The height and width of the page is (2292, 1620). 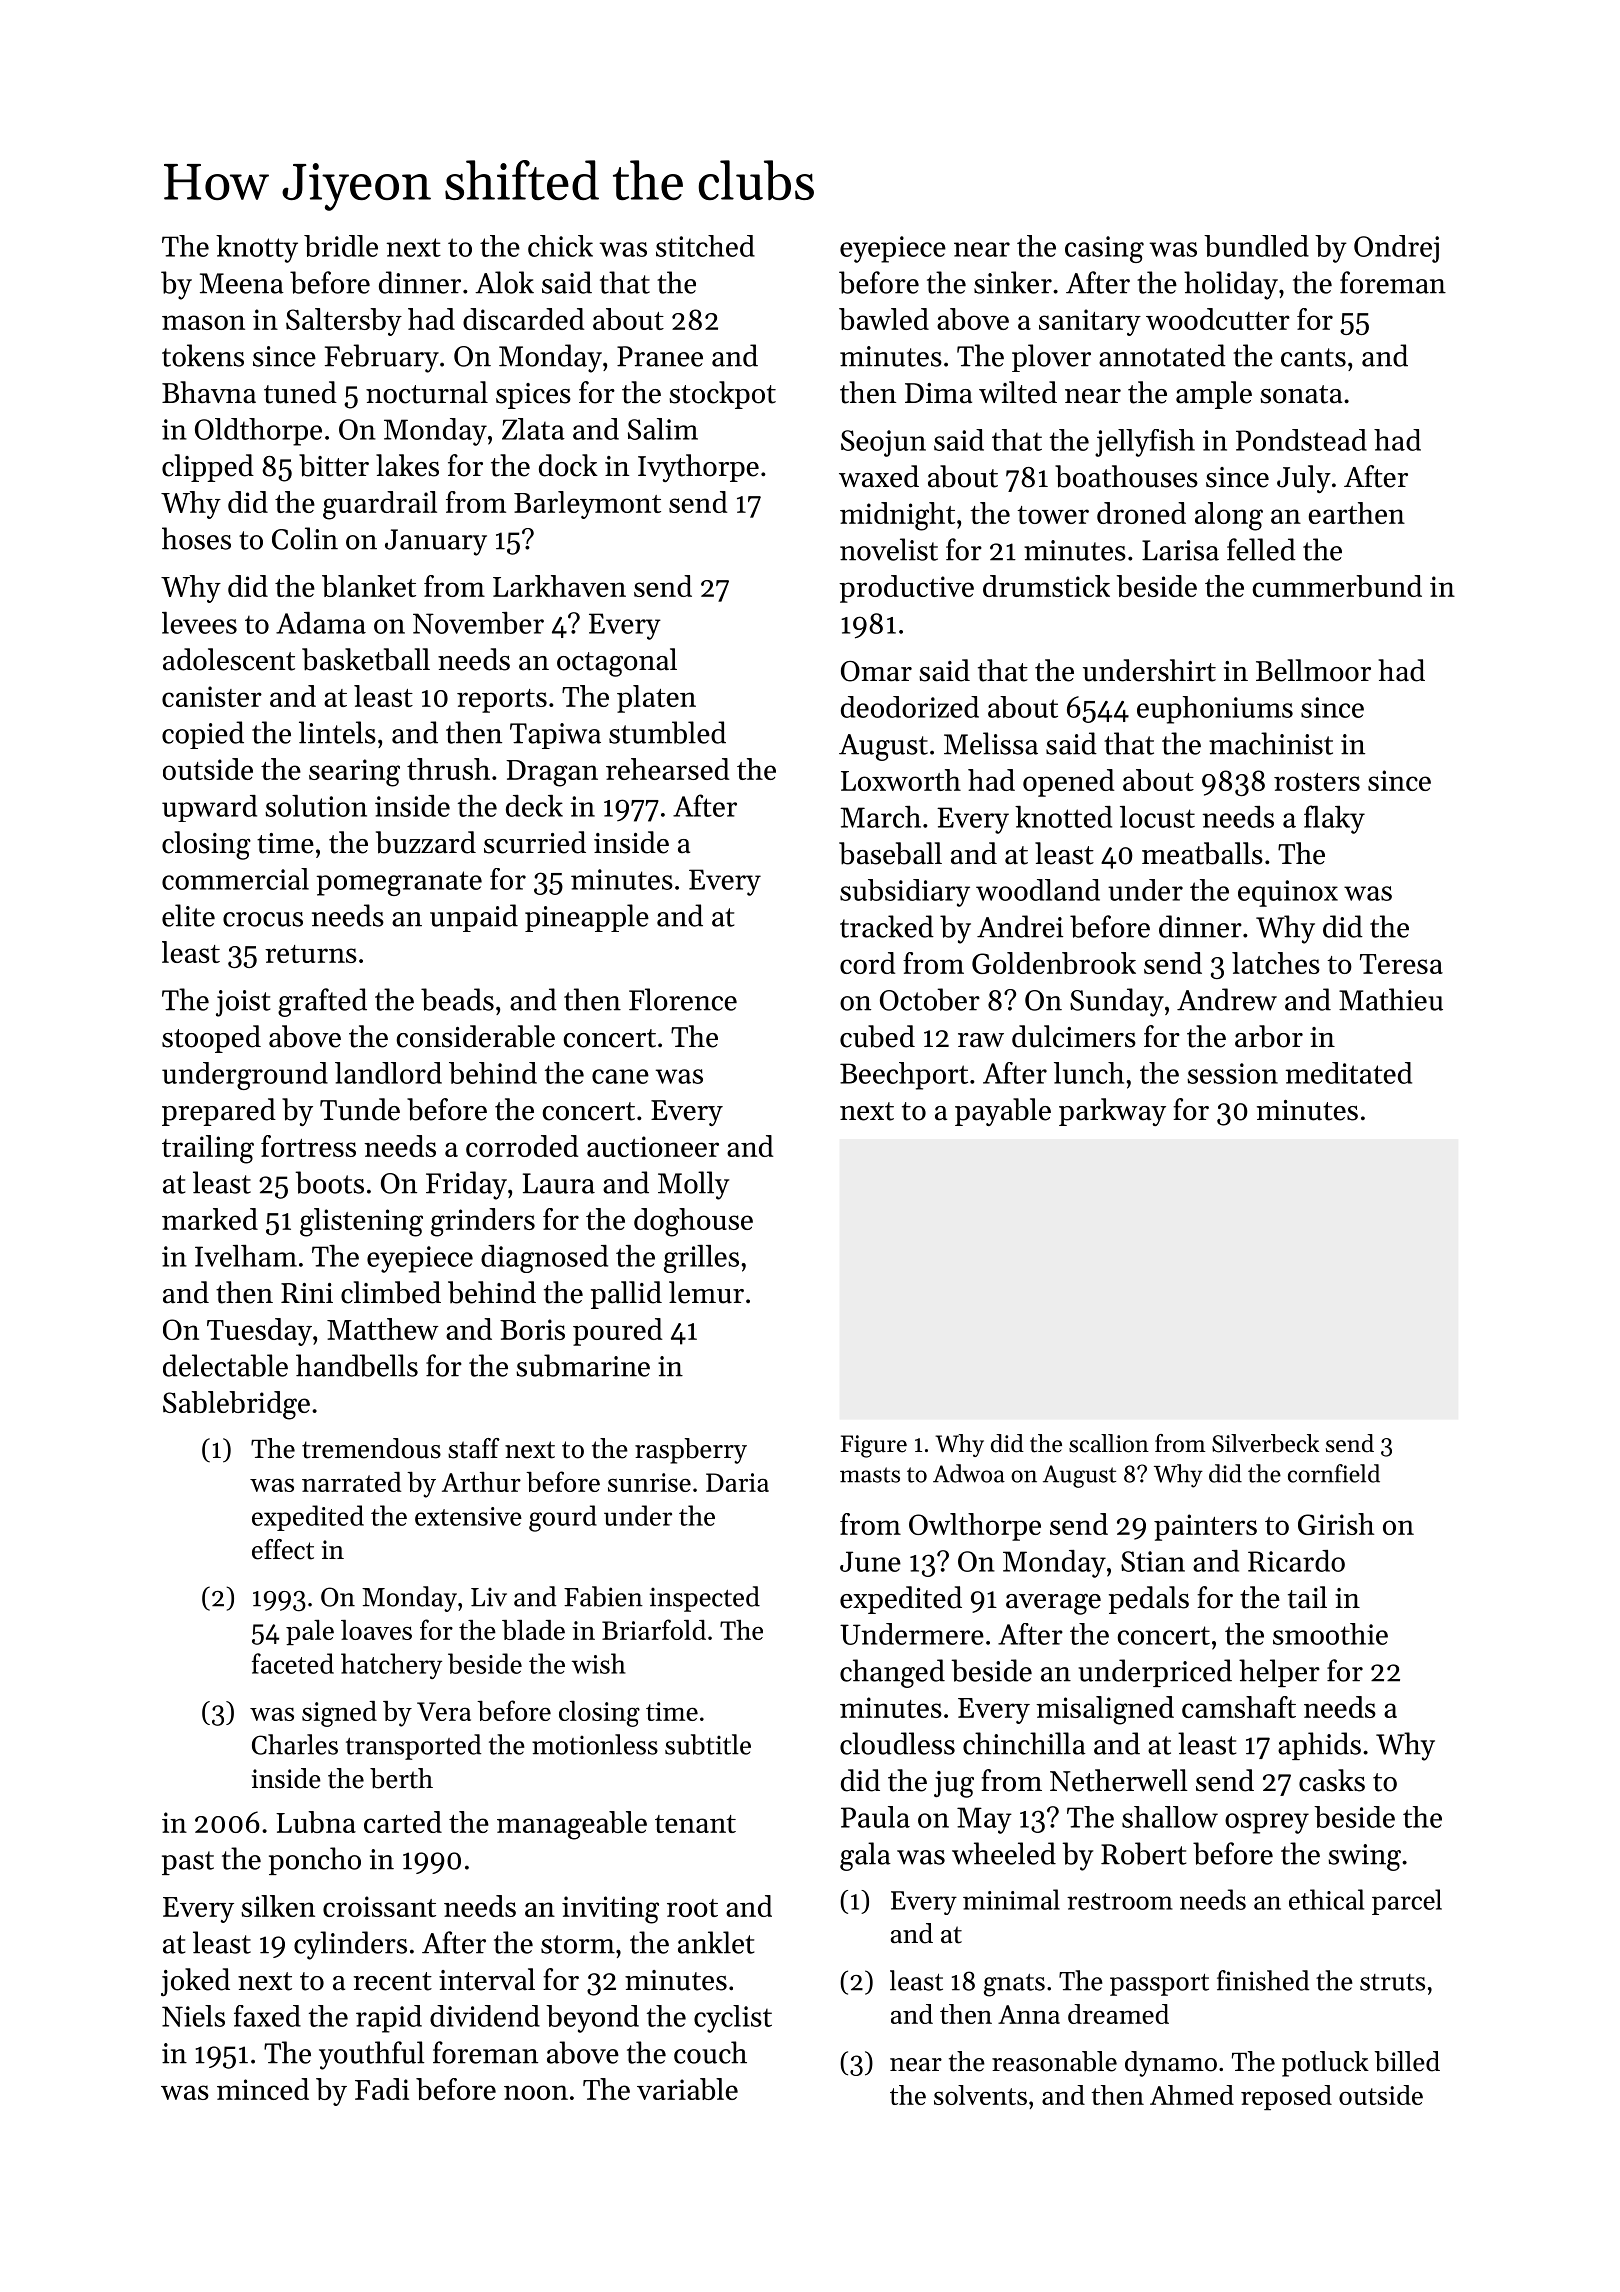 I want to click on Daria, so click(x=737, y=1482).
